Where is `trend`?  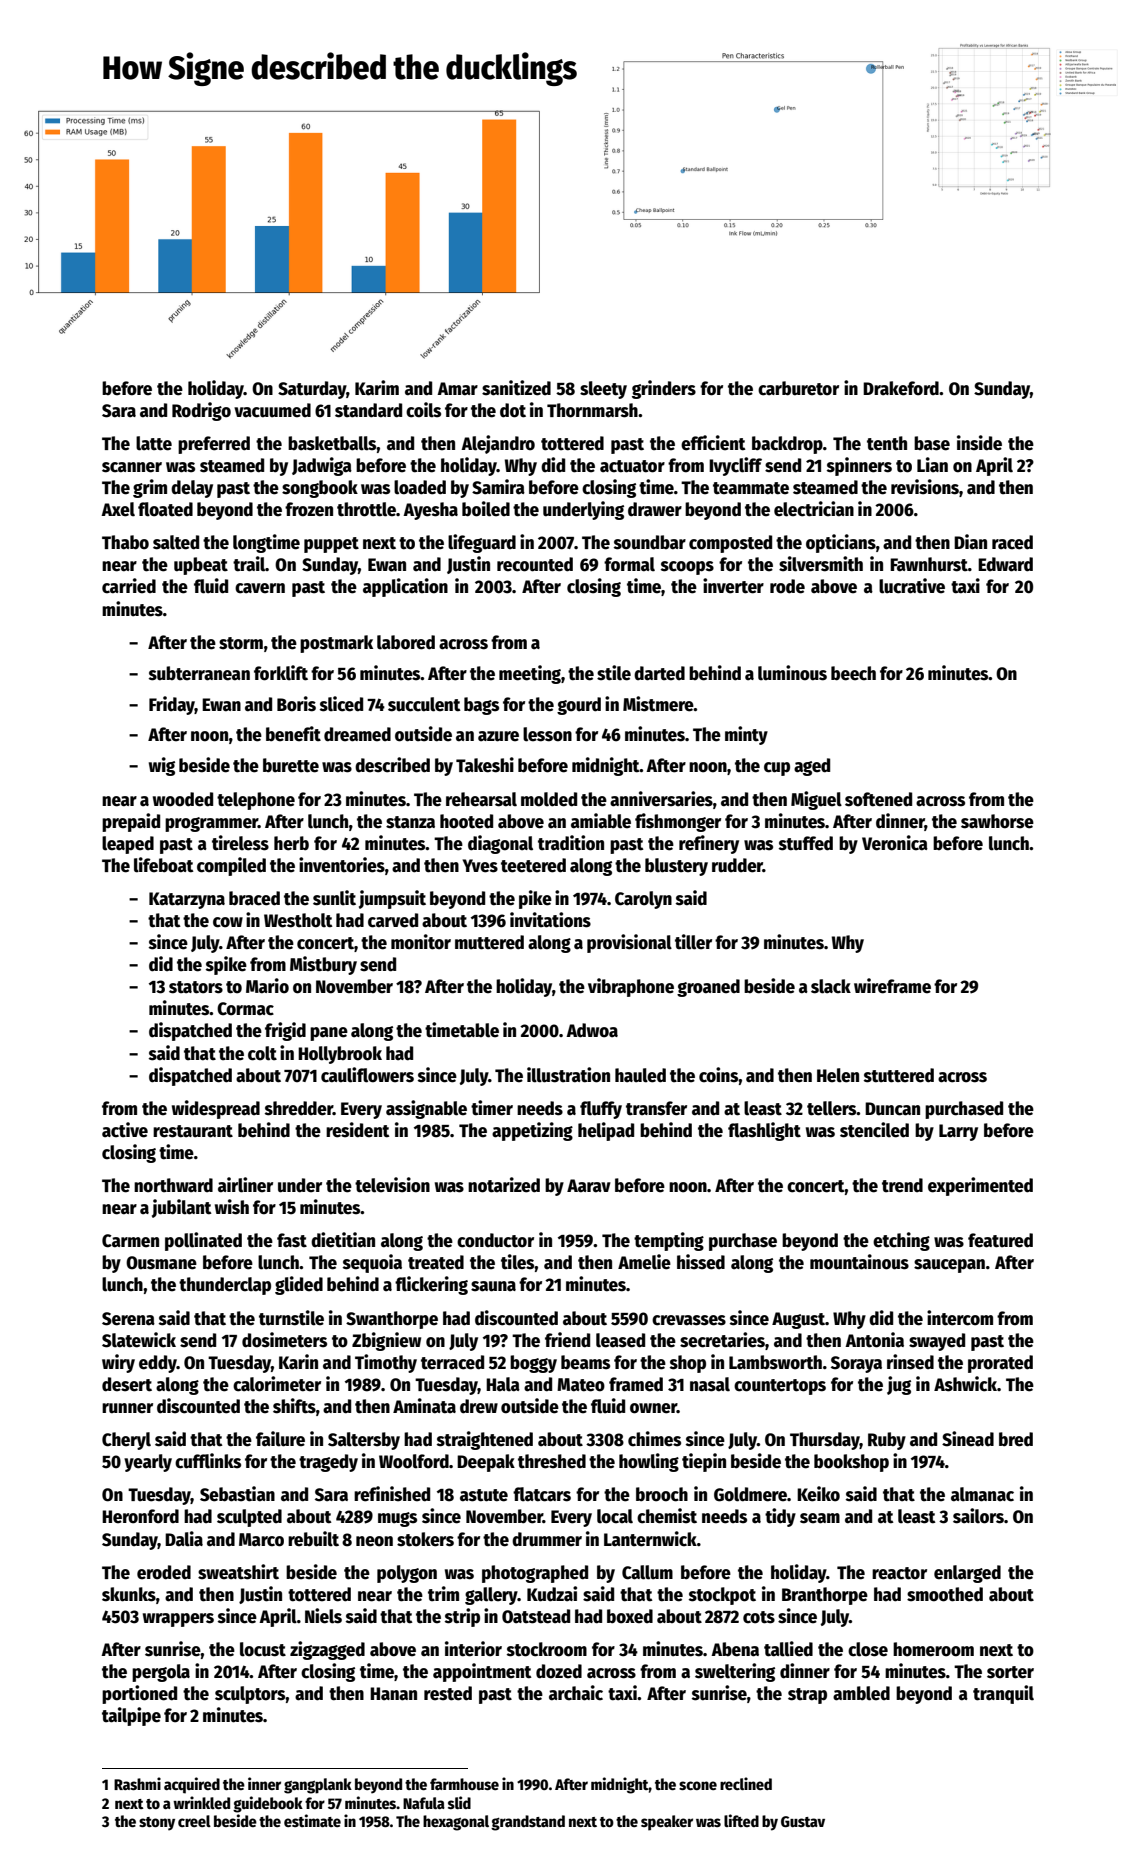 trend is located at coordinates (902, 1185).
